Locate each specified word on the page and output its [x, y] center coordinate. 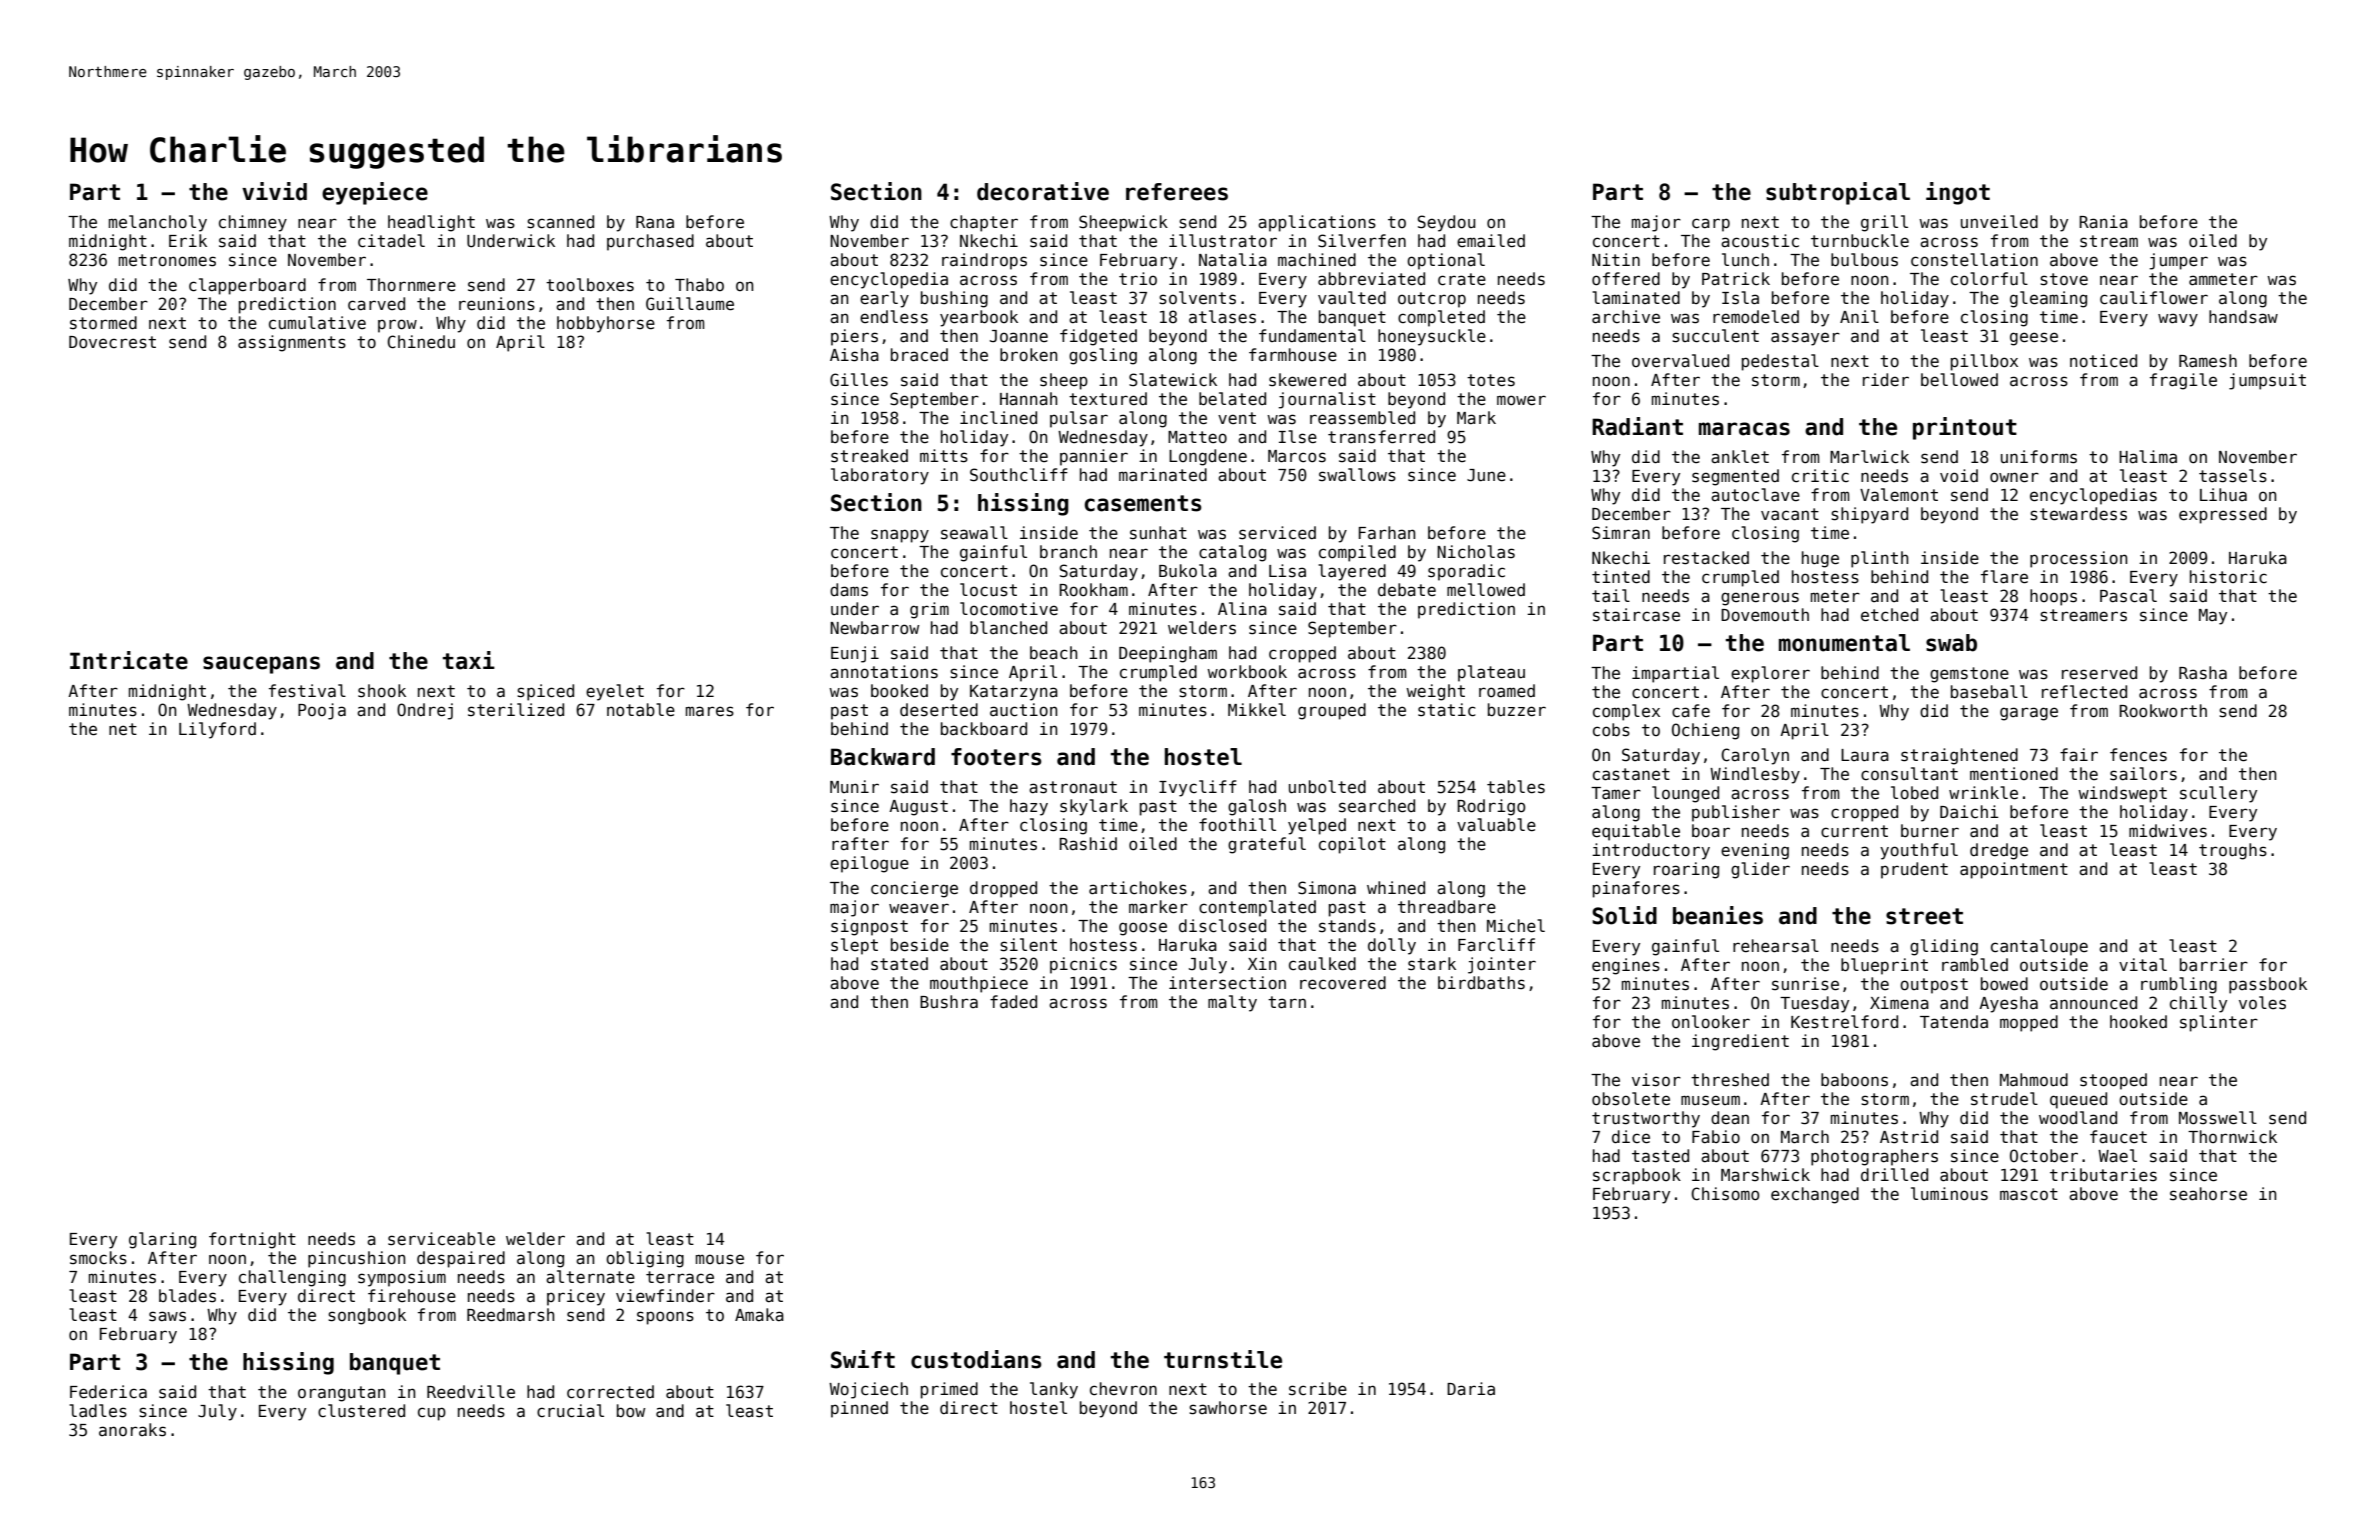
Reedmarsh [510, 1315]
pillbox [1984, 362]
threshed [1730, 1080]
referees [1177, 192]
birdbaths [1481, 983]
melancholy [158, 223]
